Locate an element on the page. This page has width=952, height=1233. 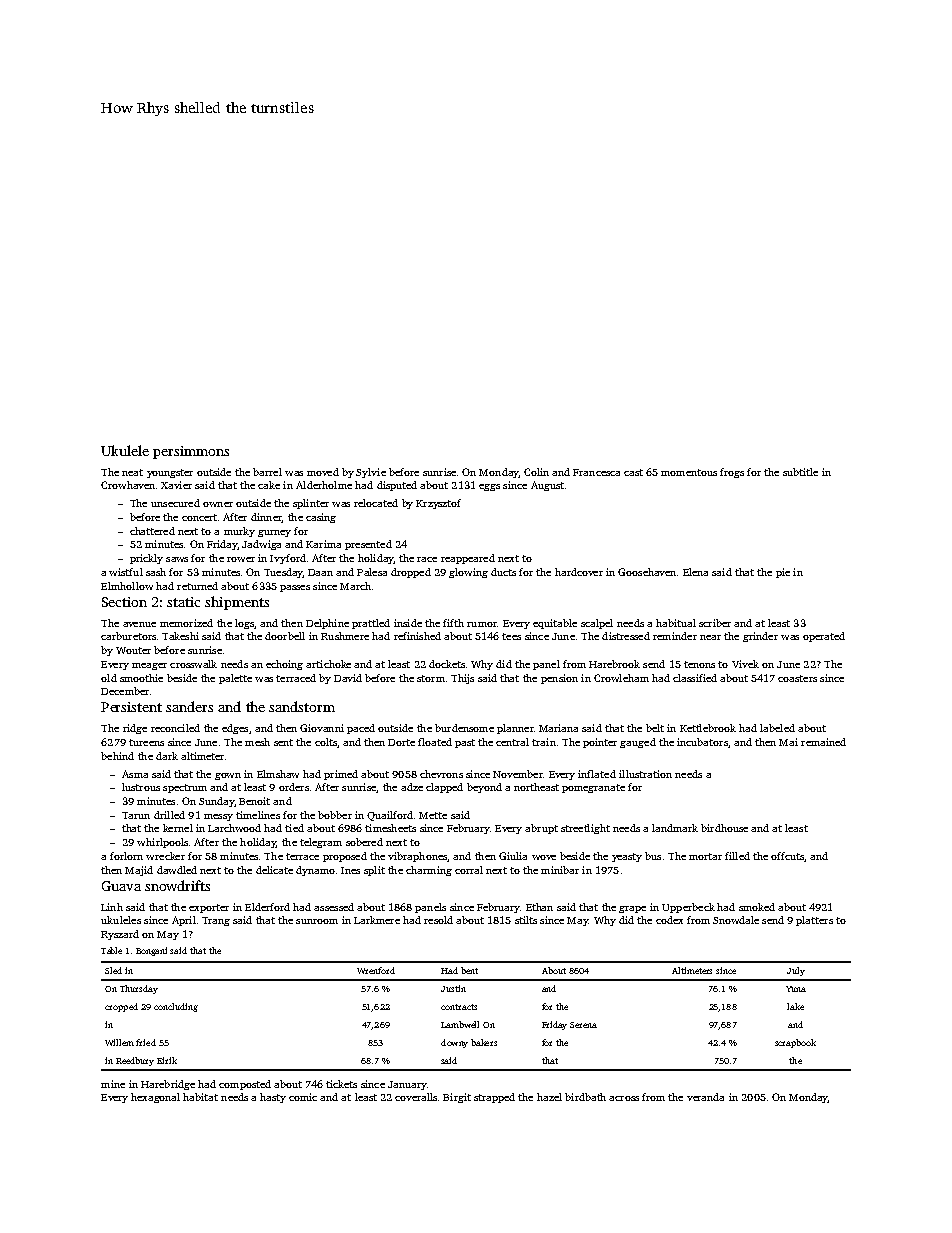
tickets is located at coordinates (341, 1084).
